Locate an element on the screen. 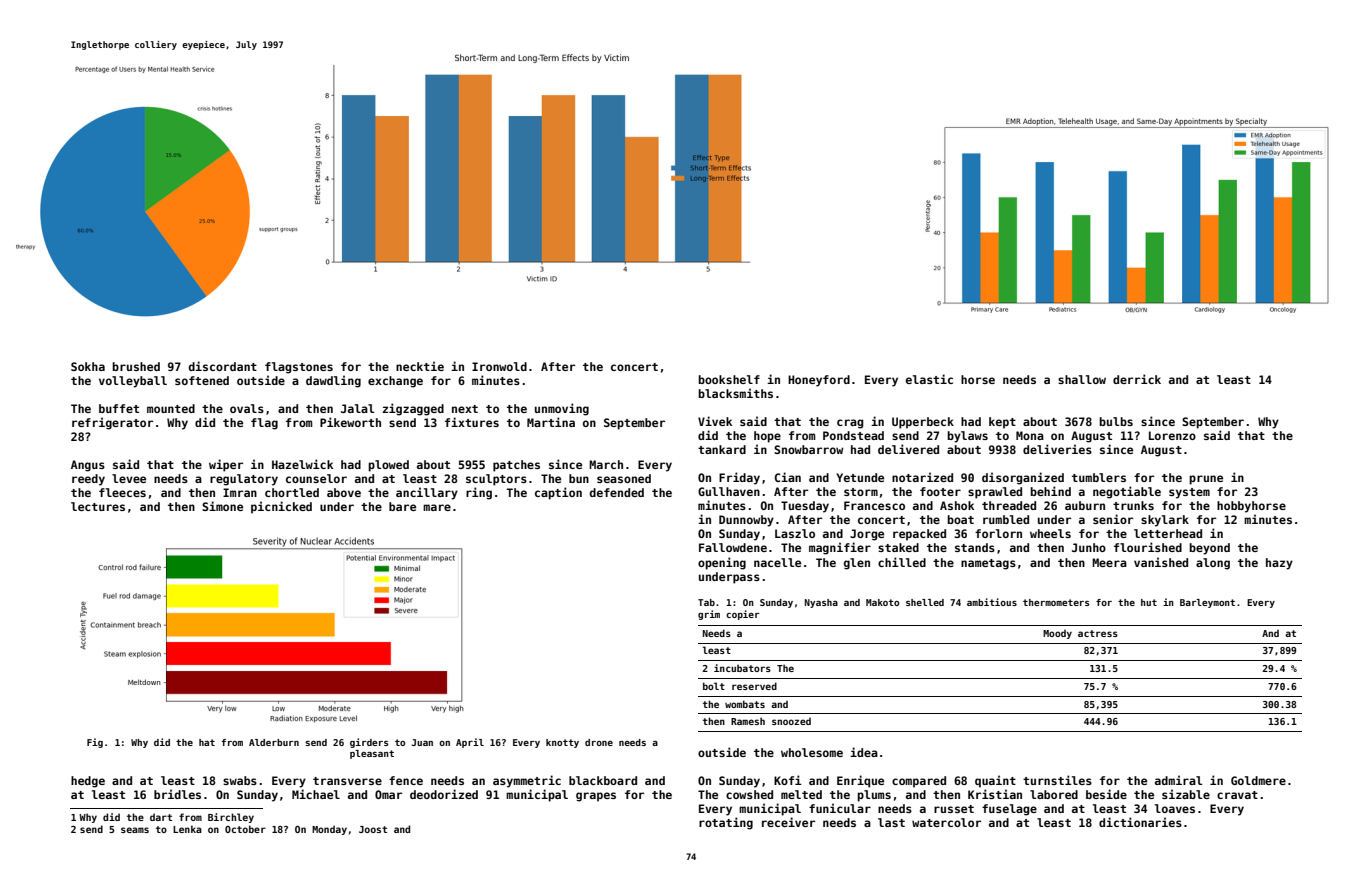 The image size is (1372, 887). admiral is located at coordinates (1178, 780).
